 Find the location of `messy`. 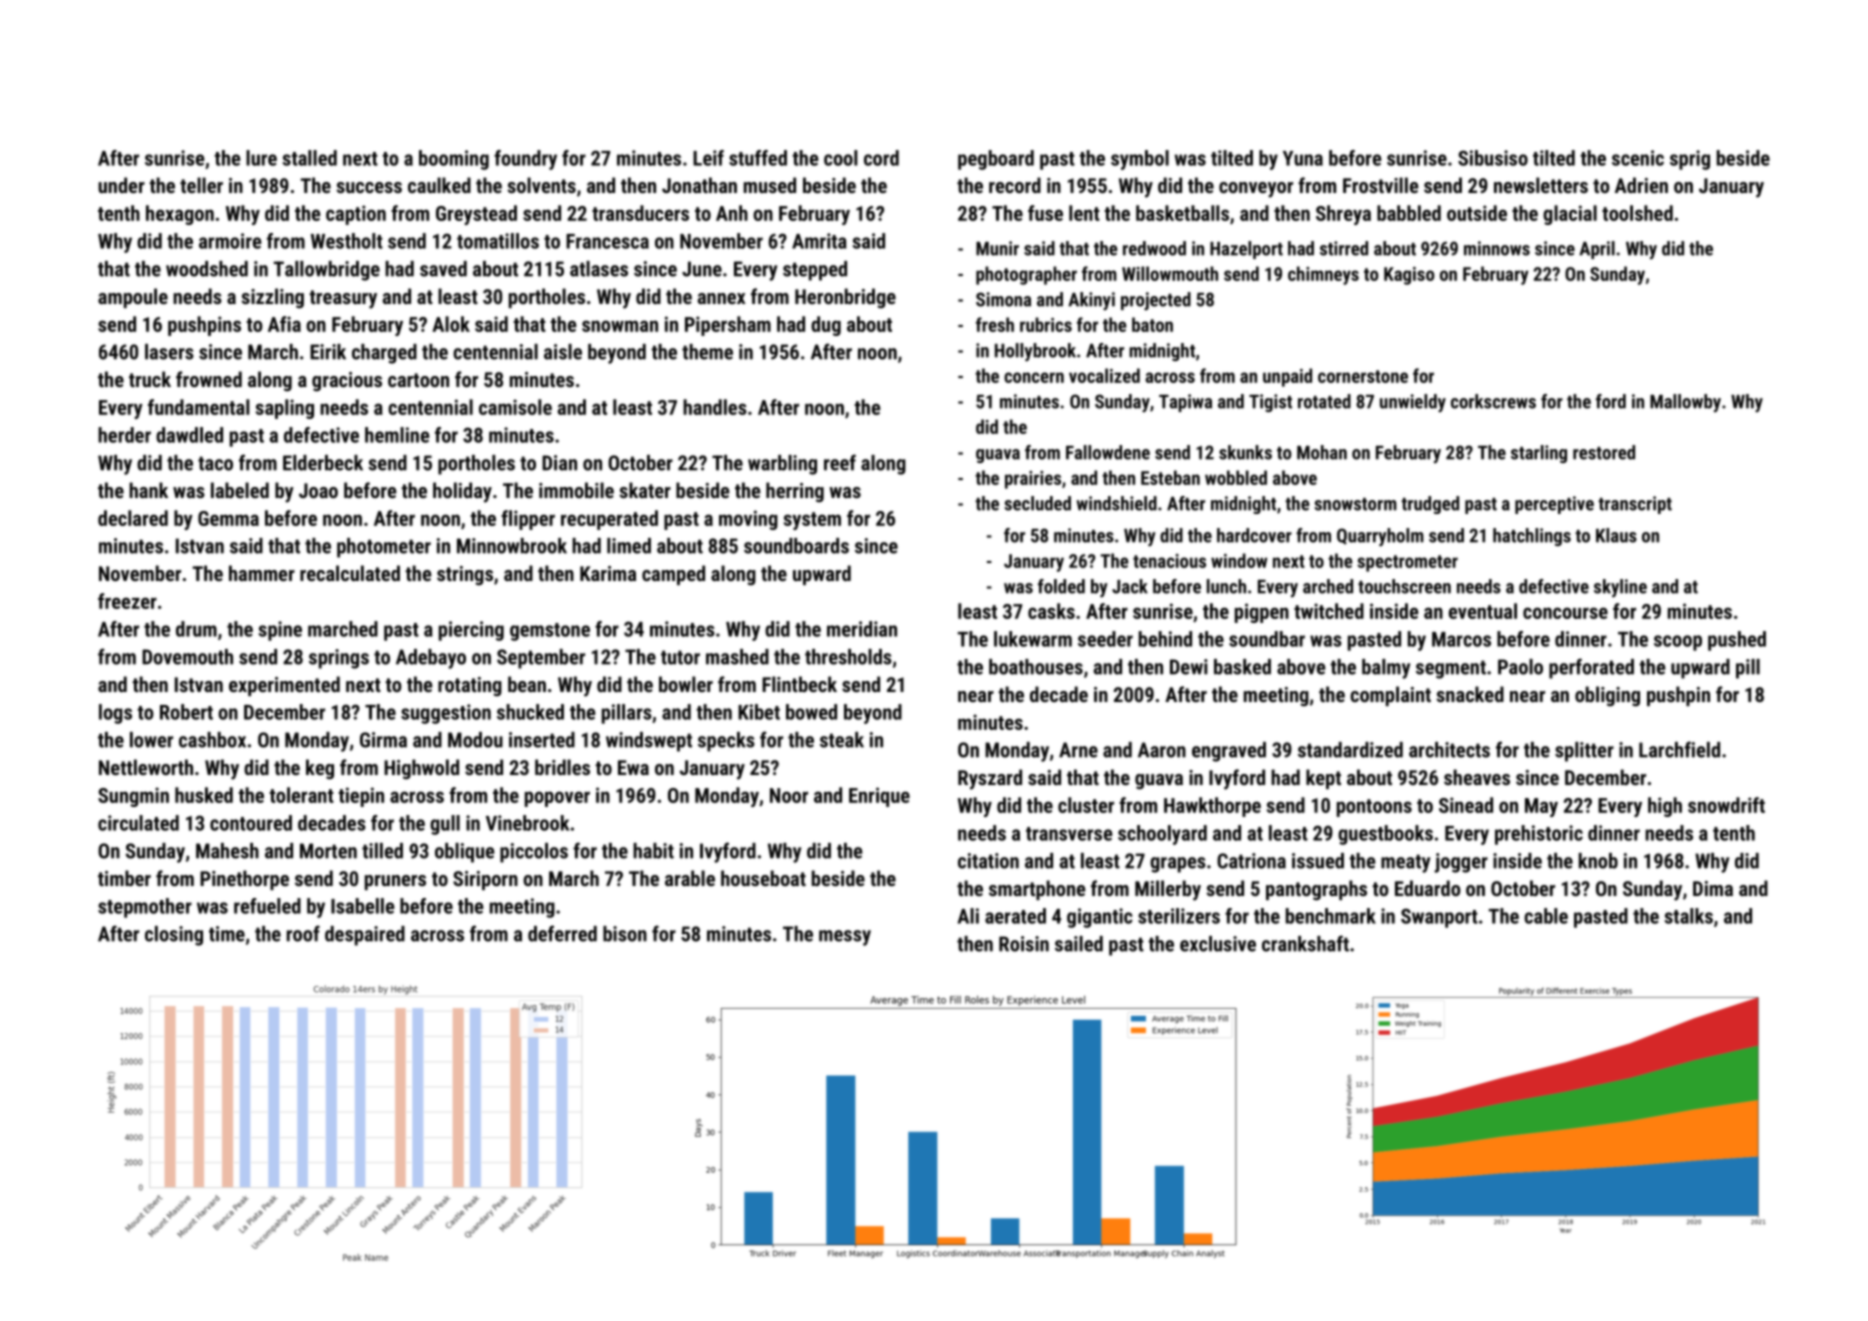

messy is located at coordinates (845, 938).
